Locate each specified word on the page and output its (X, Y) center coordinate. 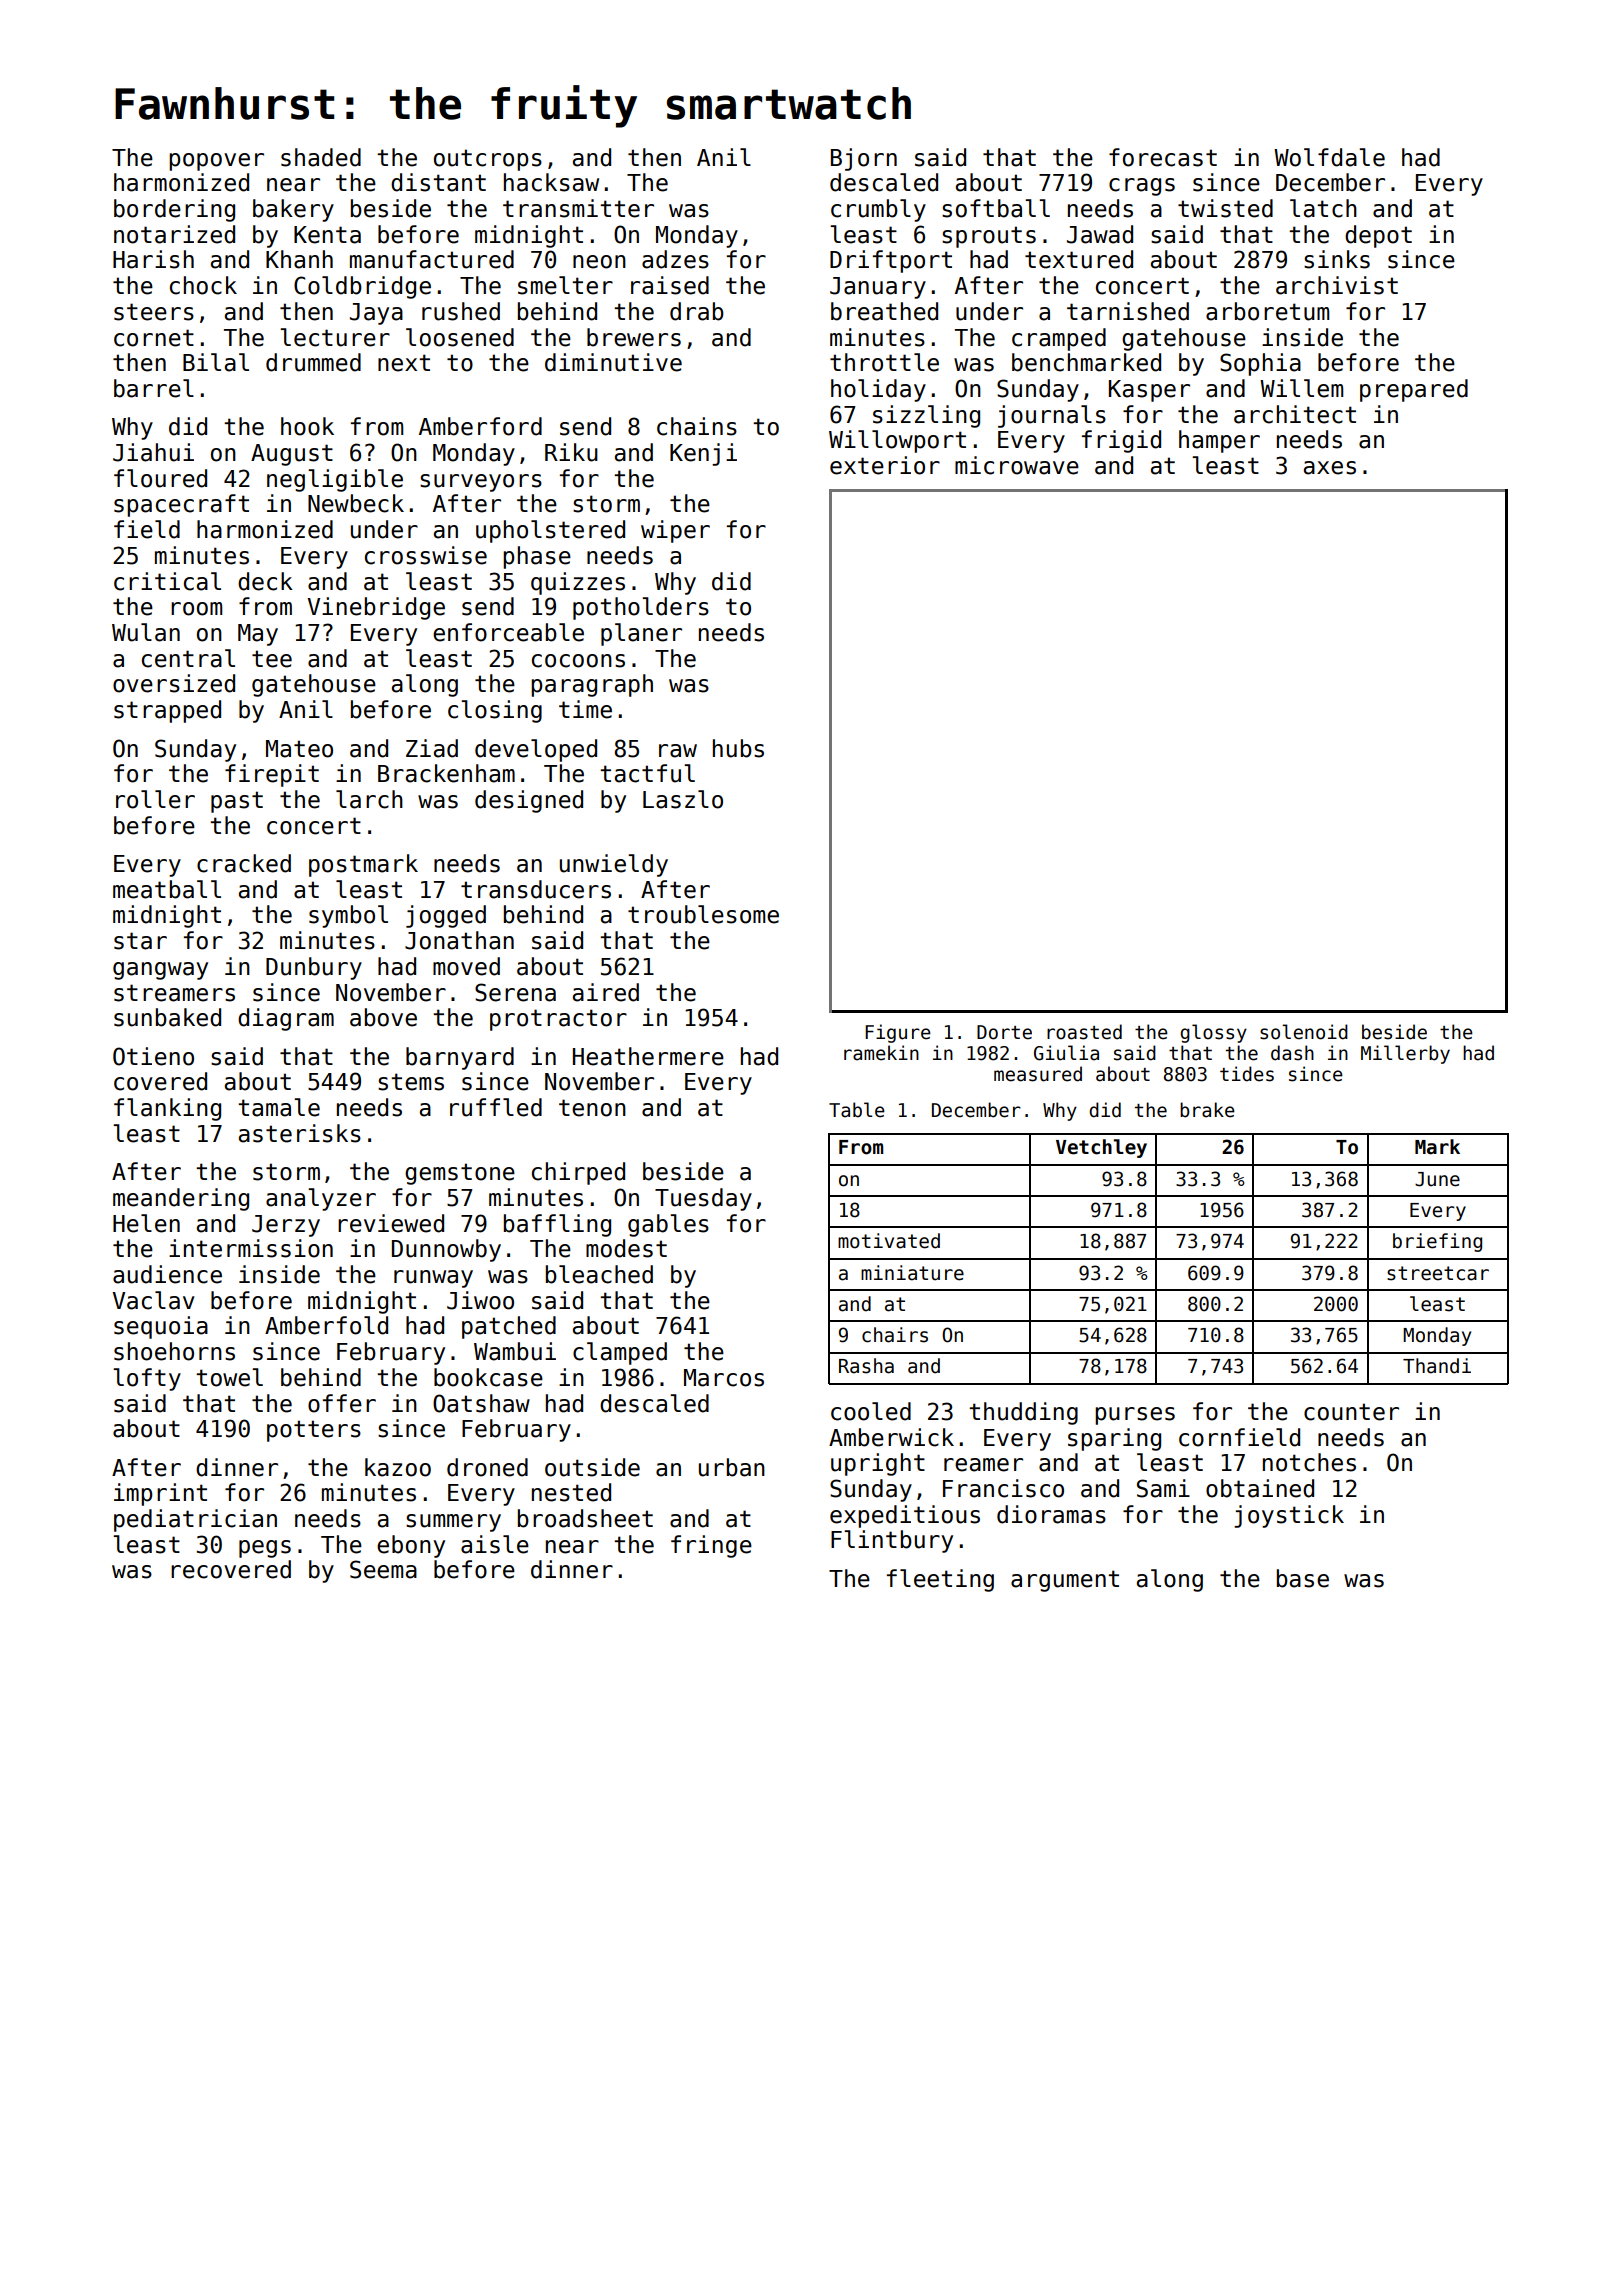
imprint (160, 1494)
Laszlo (683, 799)
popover (216, 162)
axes (1330, 468)
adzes (675, 259)
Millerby (1405, 1054)
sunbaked (167, 1017)
